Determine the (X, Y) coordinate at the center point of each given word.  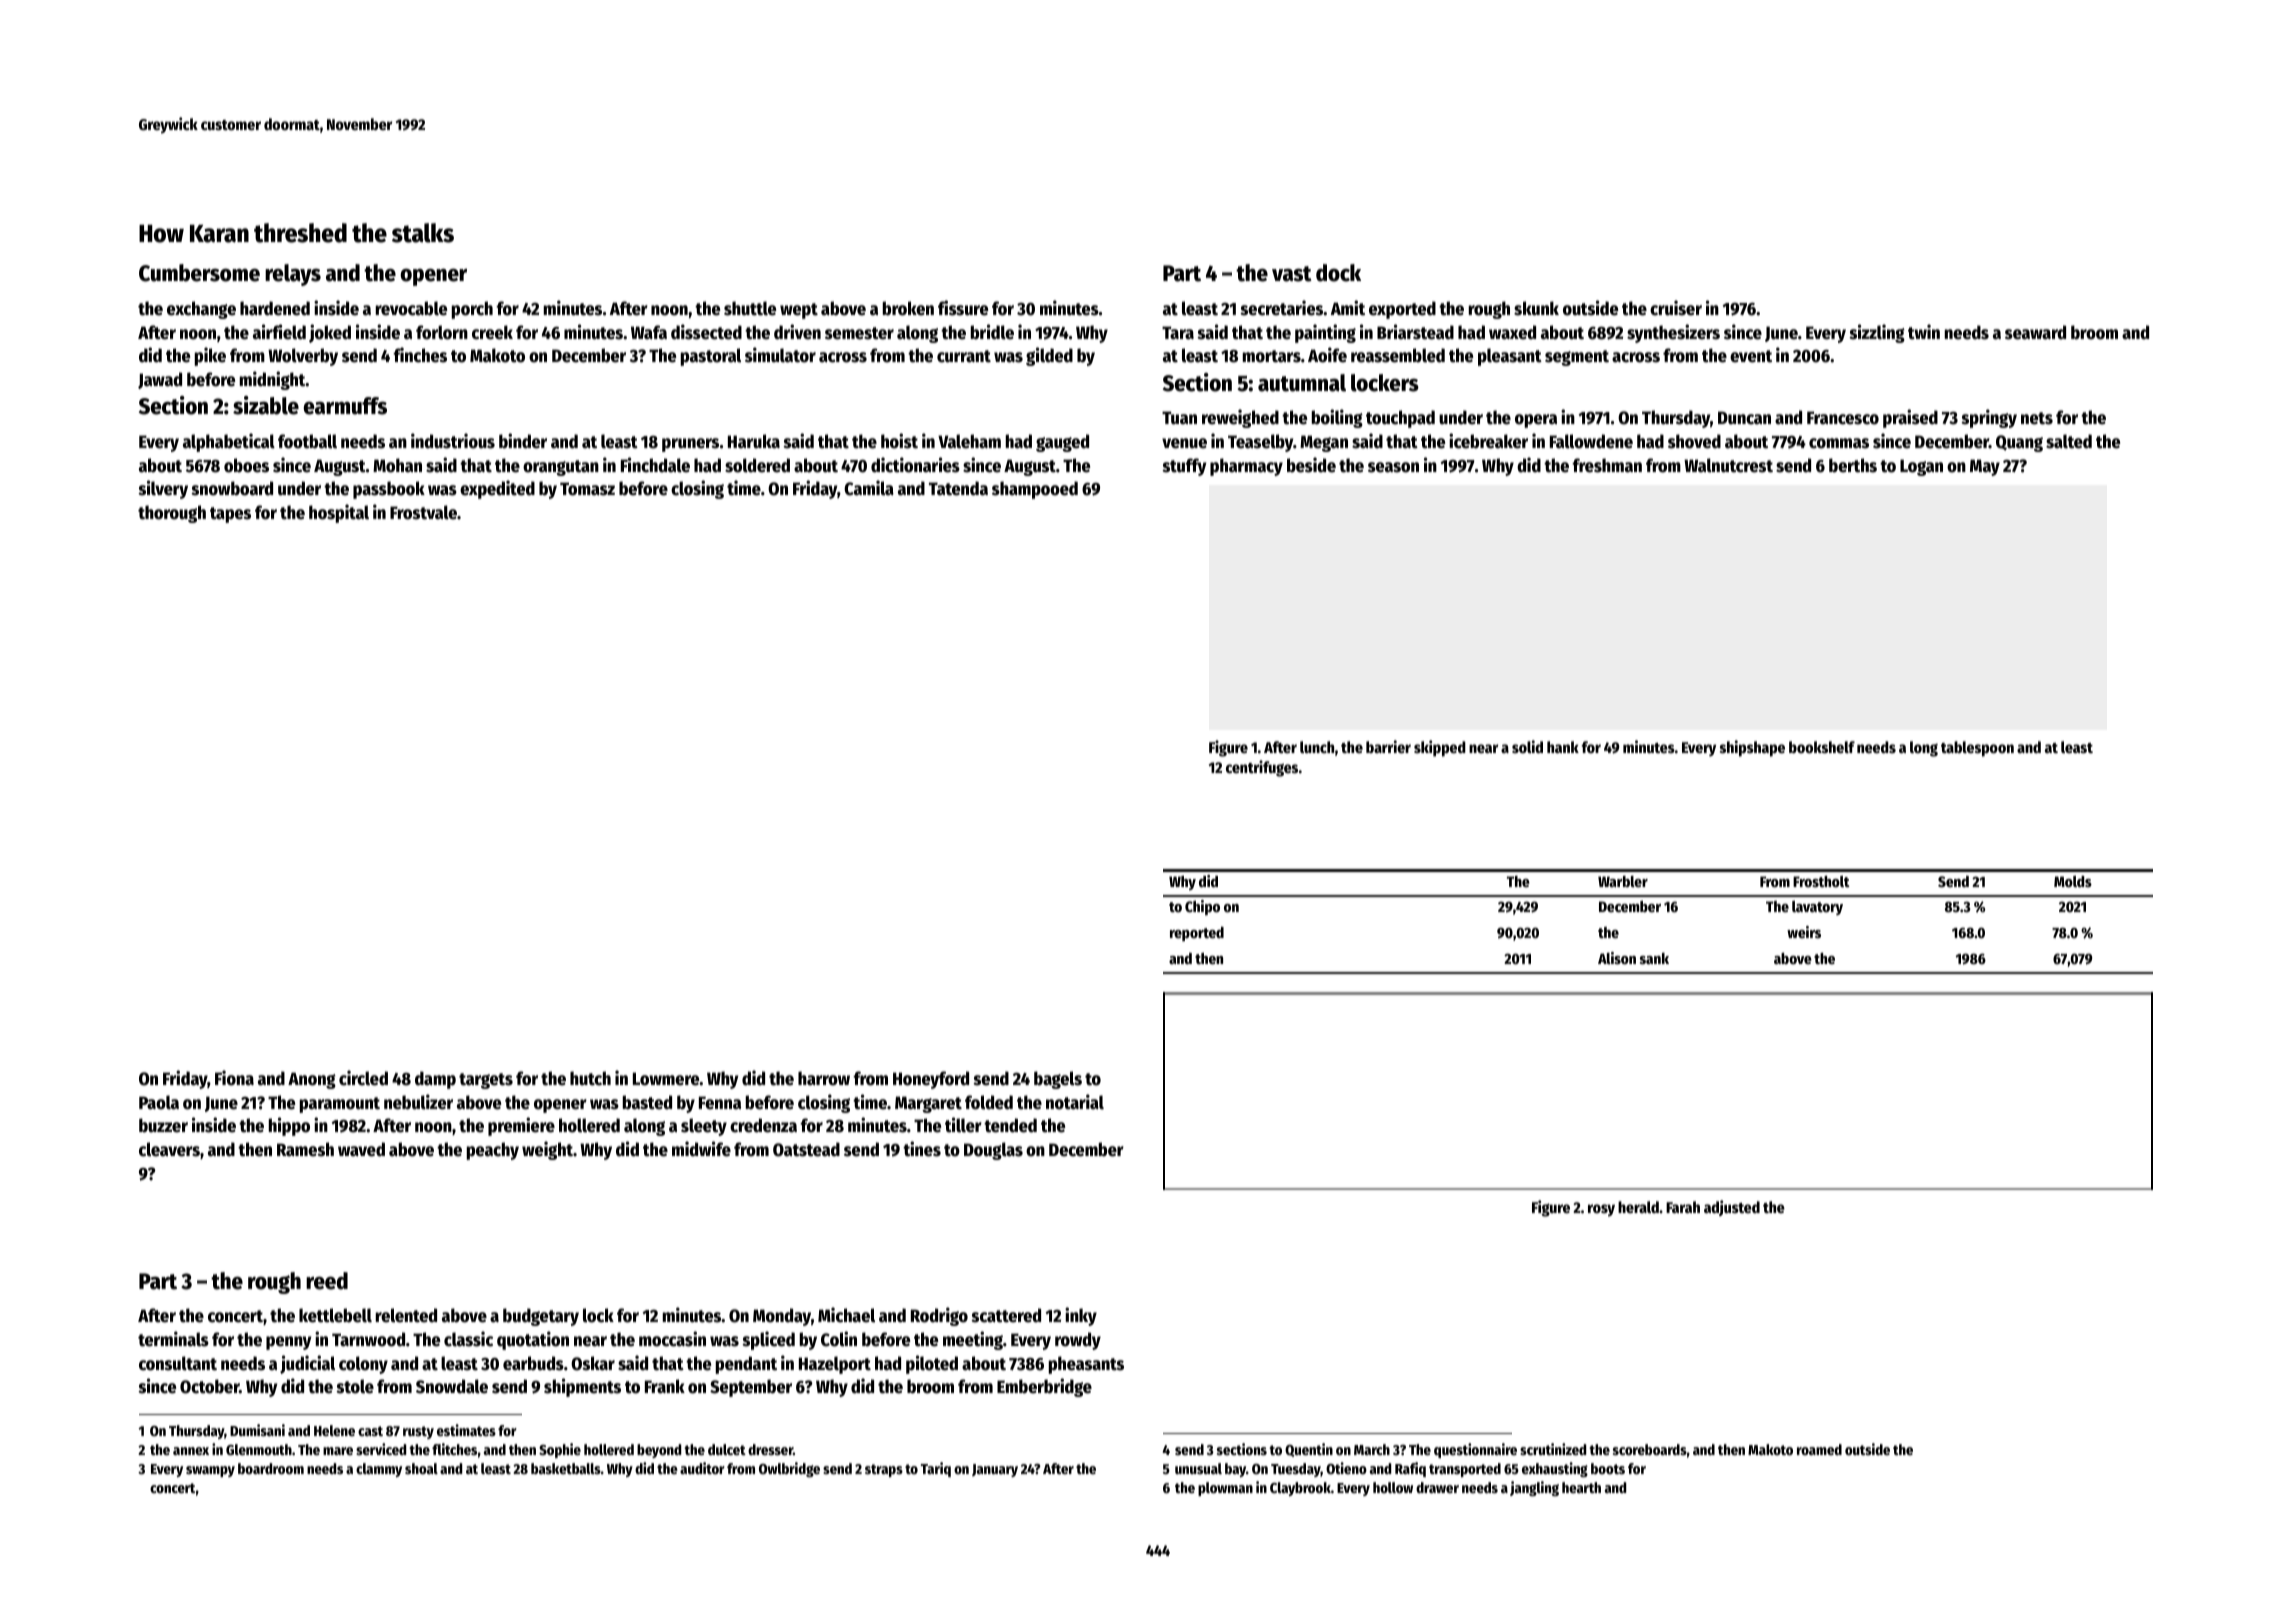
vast (1292, 274)
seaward (2035, 332)
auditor (702, 1468)
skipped (1440, 748)
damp (435, 1080)
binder (523, 441)
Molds (2073, 881)
